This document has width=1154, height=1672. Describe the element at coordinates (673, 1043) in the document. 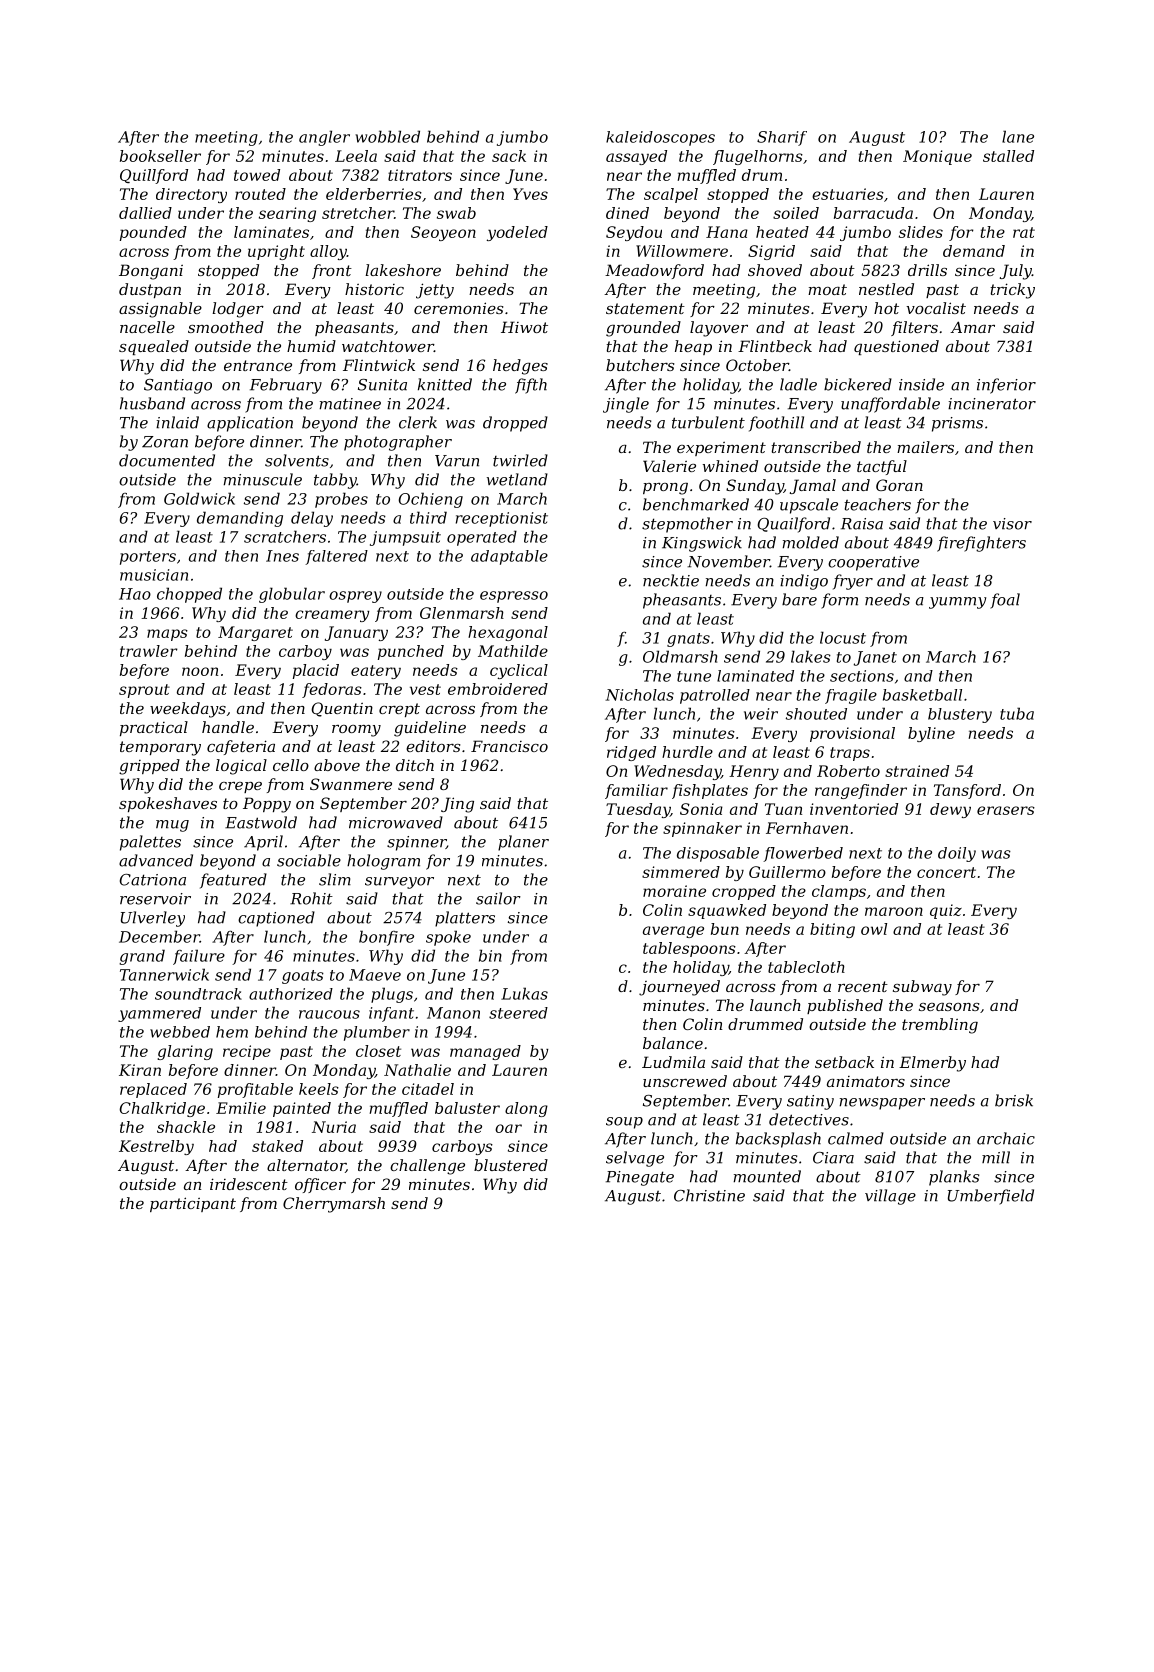

I see `balance` at that location.
